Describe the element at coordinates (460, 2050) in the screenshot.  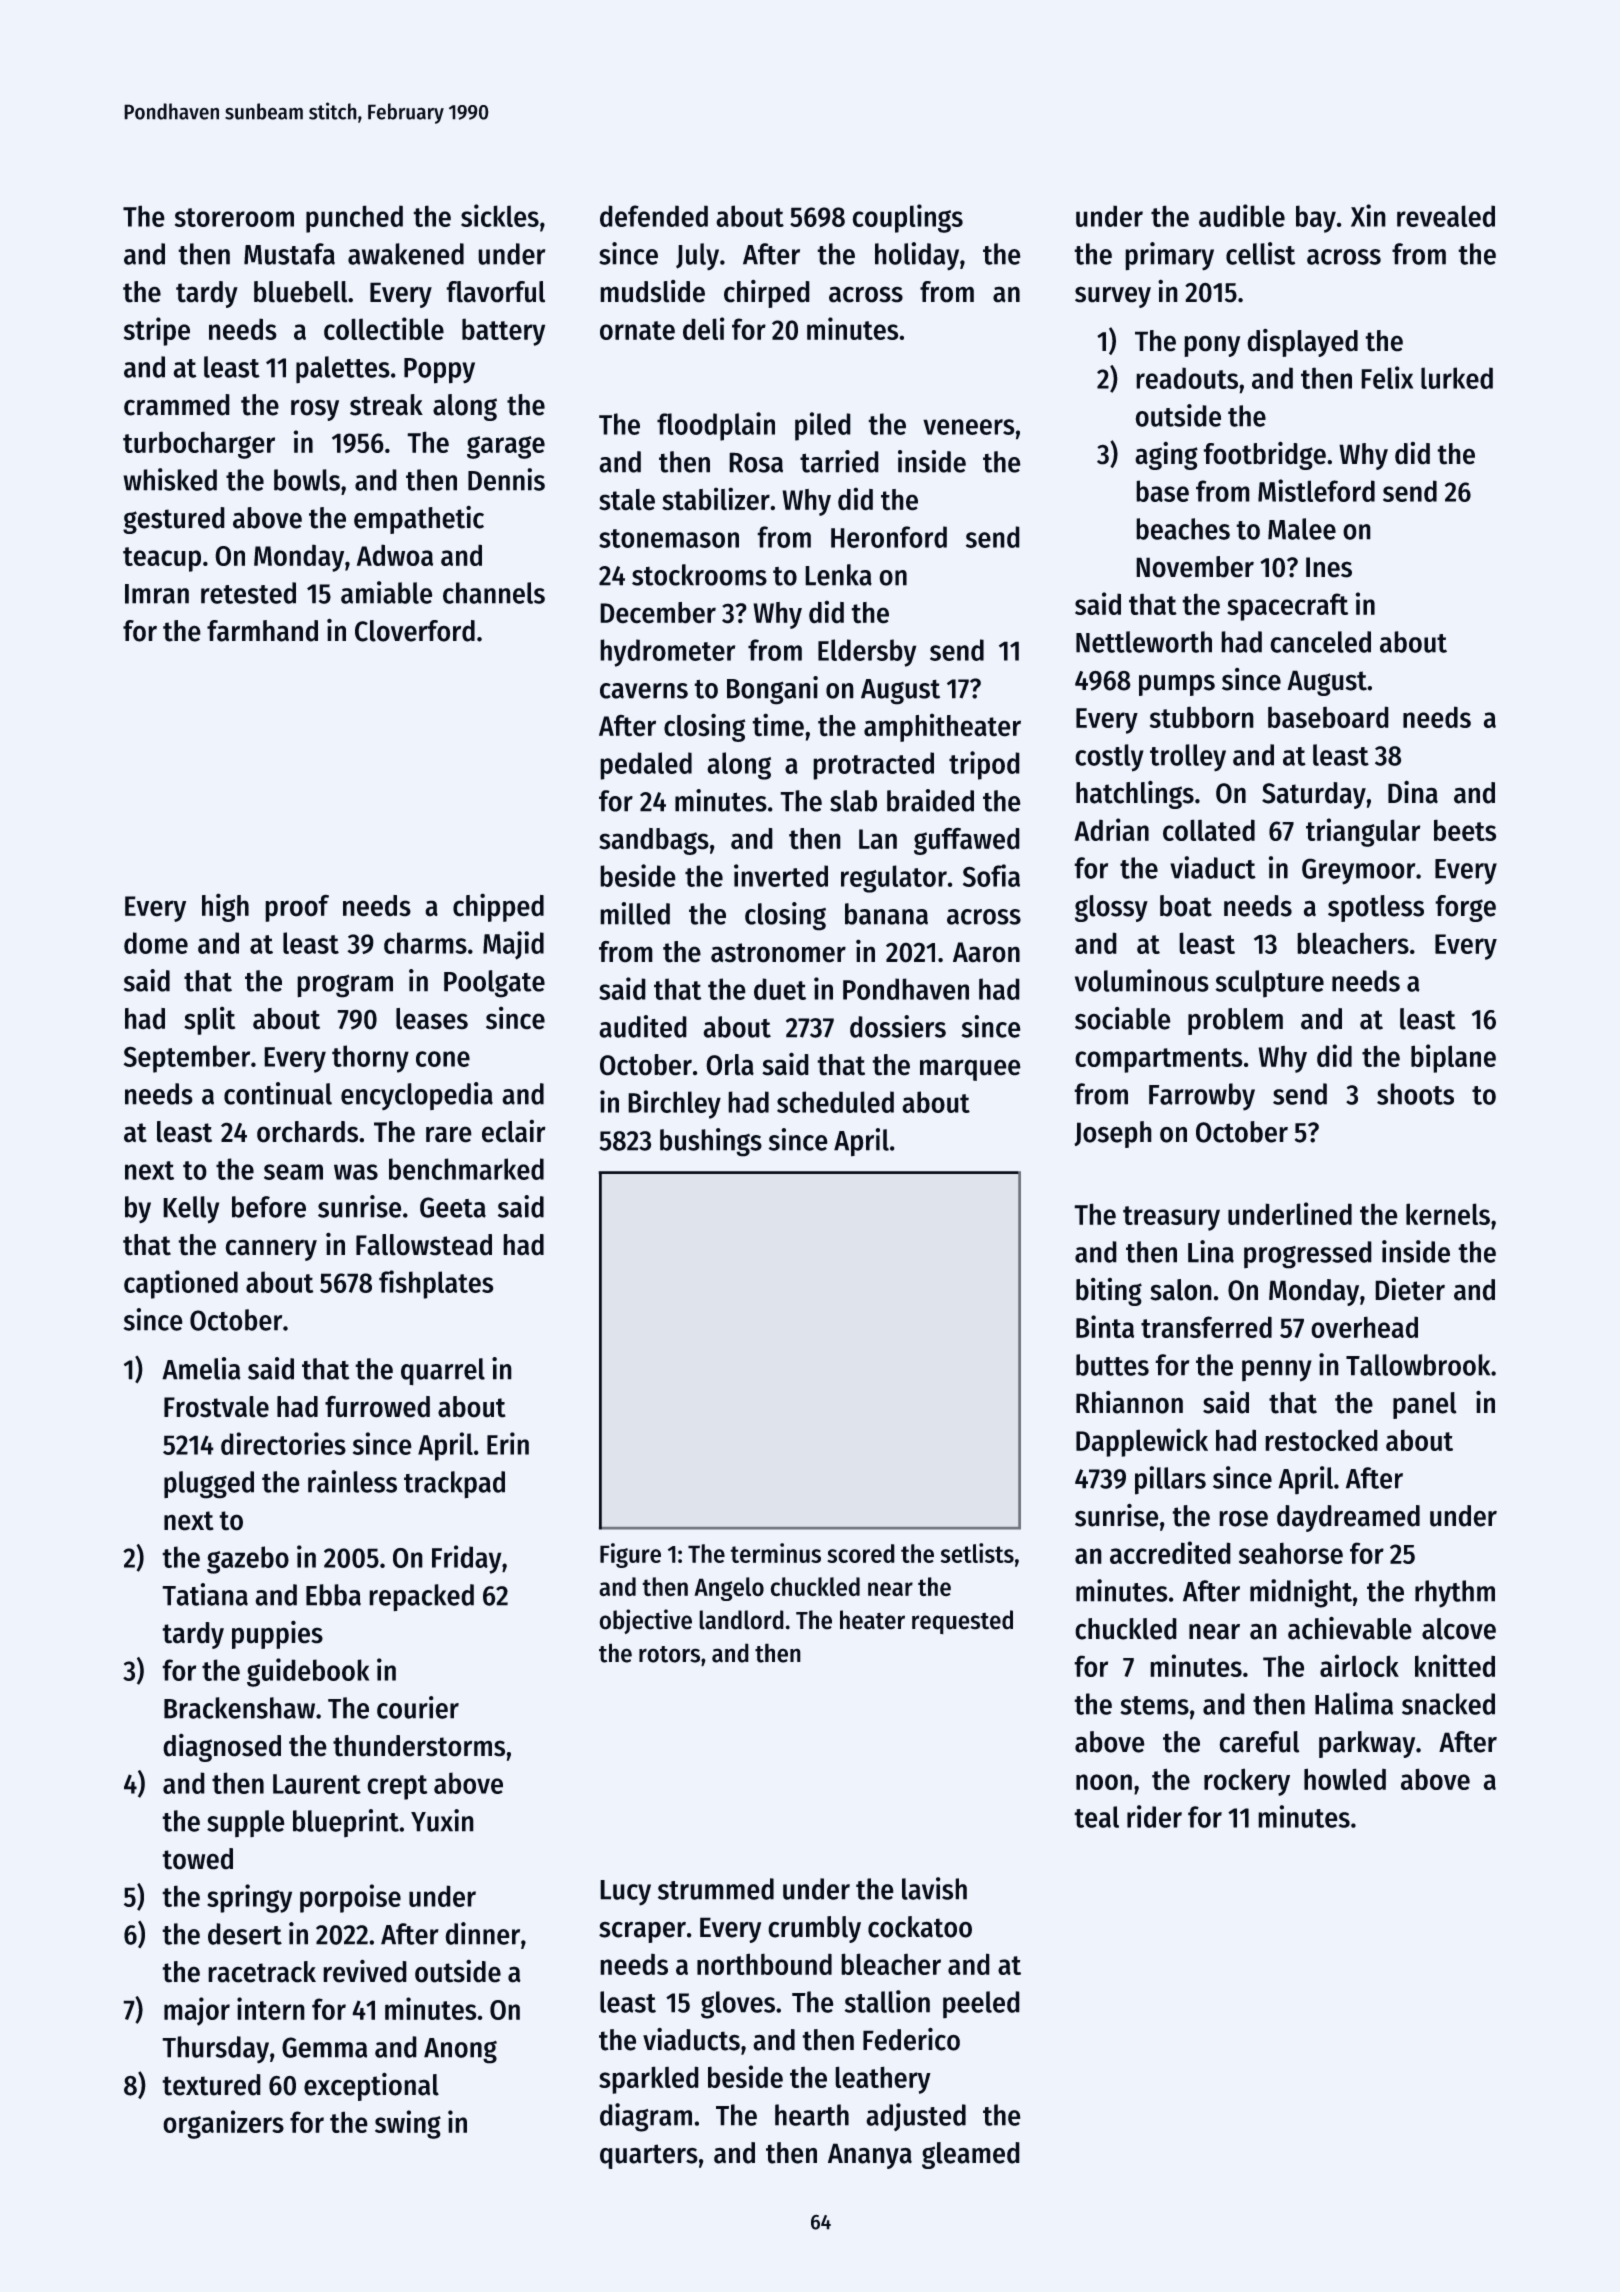
I see `Anong` at that location.
